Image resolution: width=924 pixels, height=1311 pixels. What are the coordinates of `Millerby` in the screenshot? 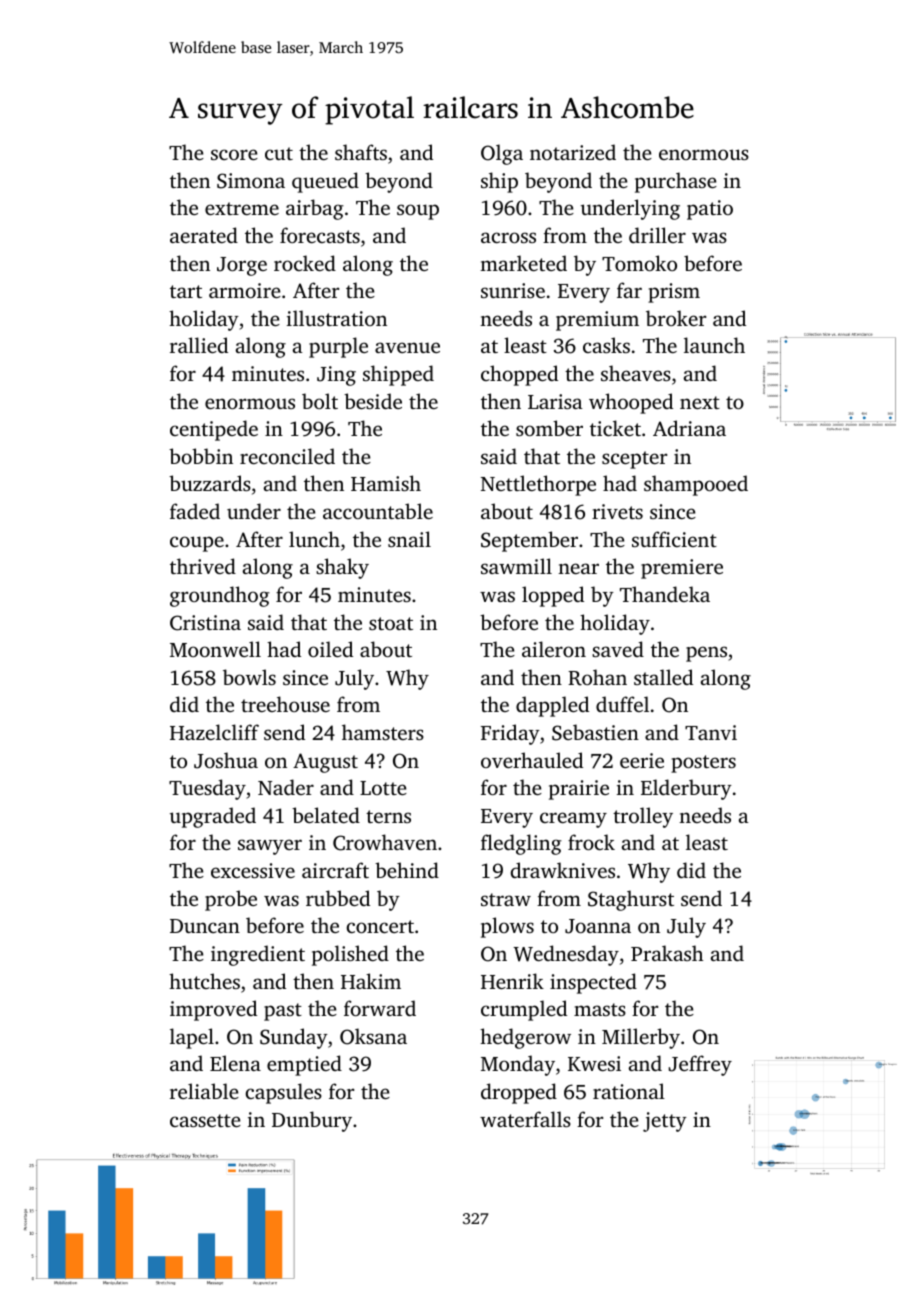 It's located at (641, 1038).
